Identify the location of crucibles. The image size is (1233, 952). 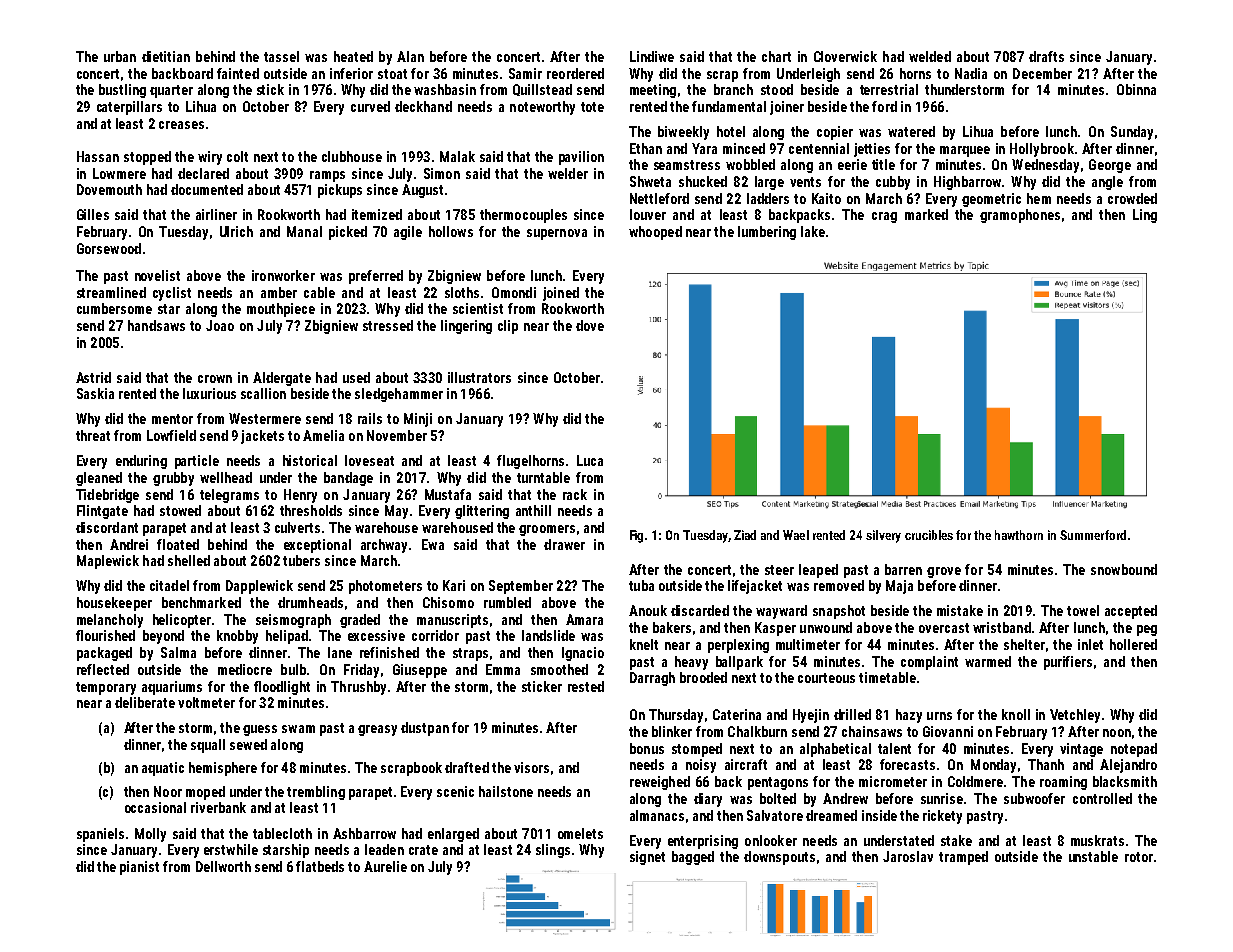
(929, 535).
